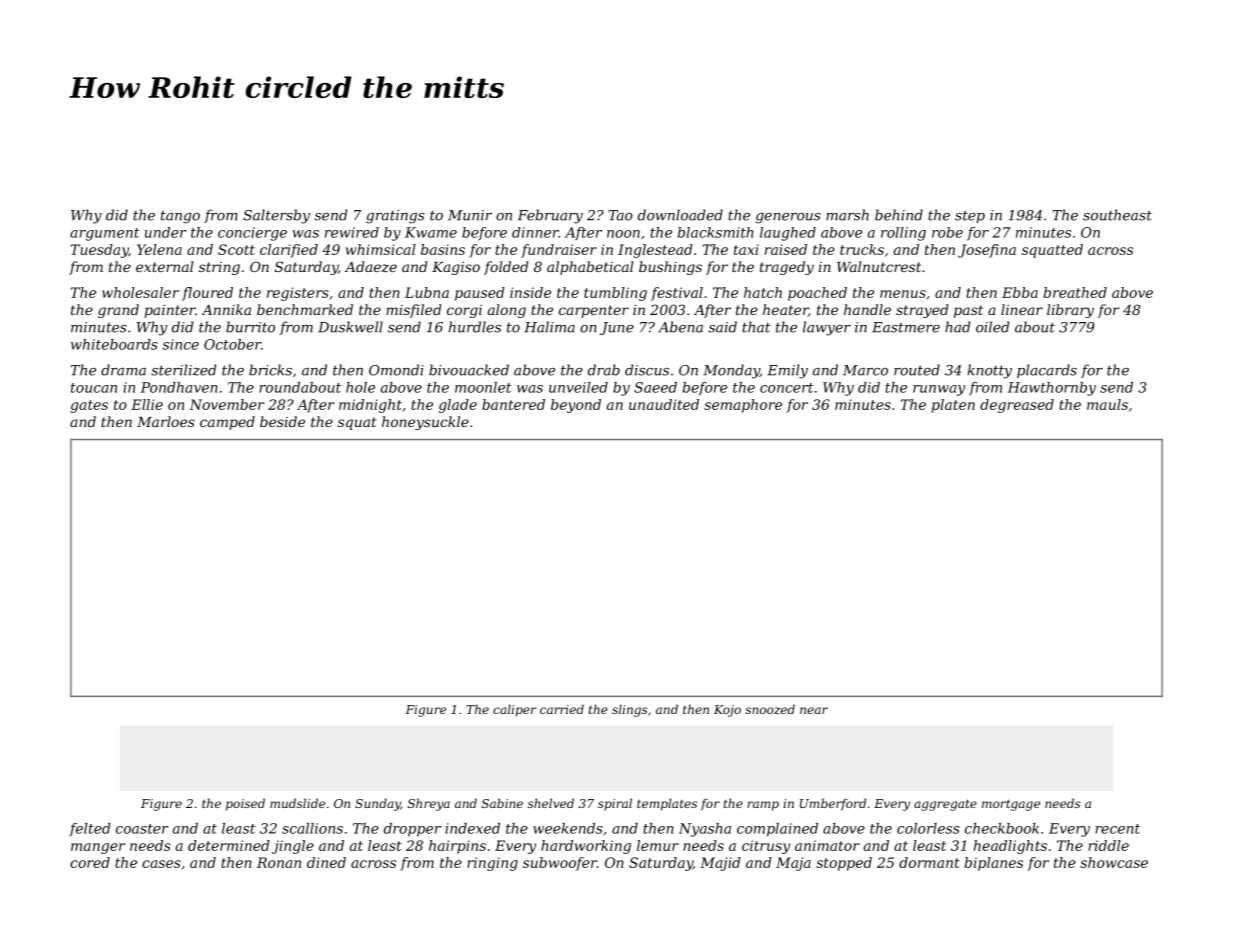 Image resolution: width=1233 pixels, height=952 pixels. What do you see at coordinates (470, 215) in the screenshot?
I see `Munir` at bounding box center [470, 215].
